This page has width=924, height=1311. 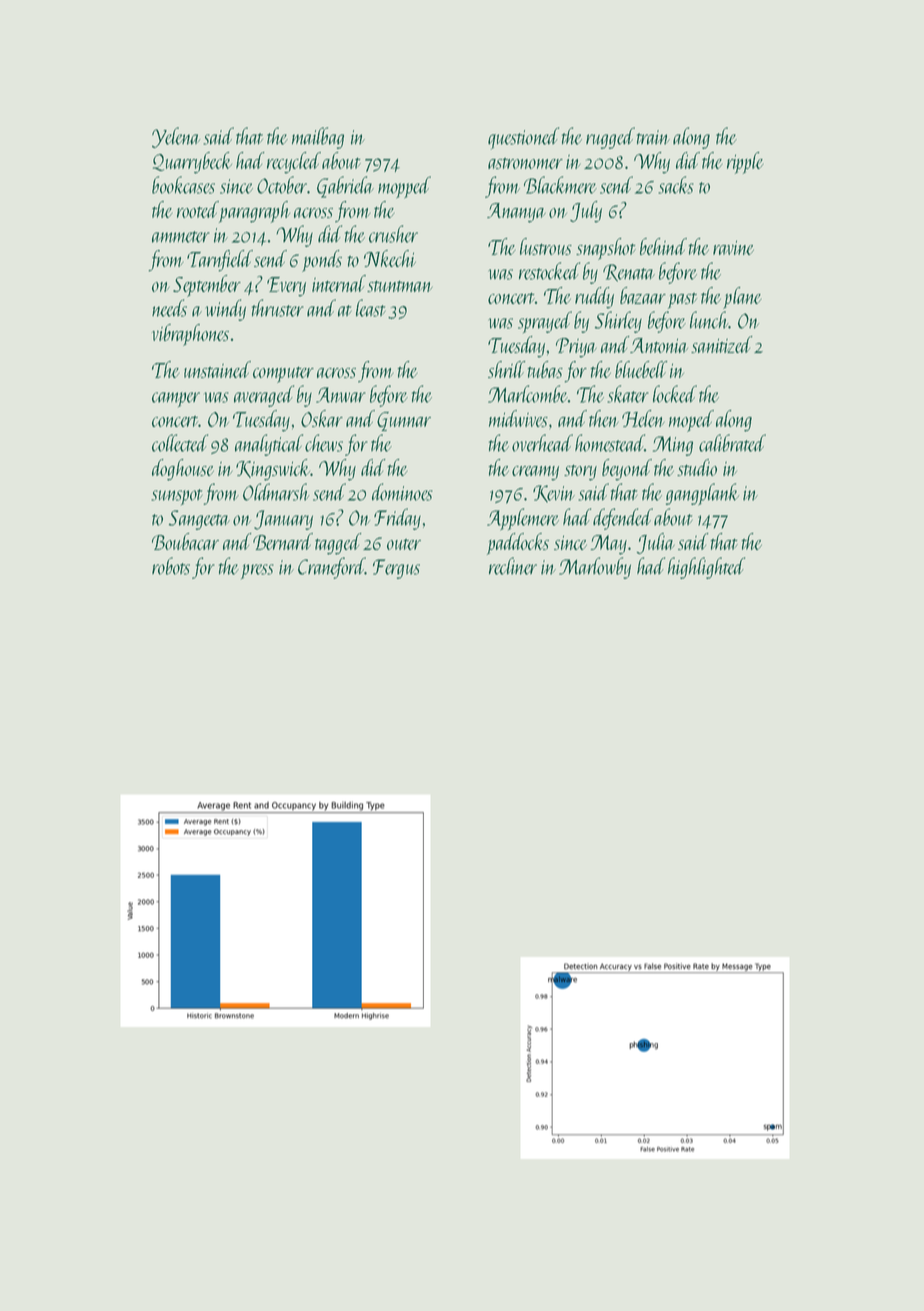 I want to click on sunspot, so click(x=177, y=497).
